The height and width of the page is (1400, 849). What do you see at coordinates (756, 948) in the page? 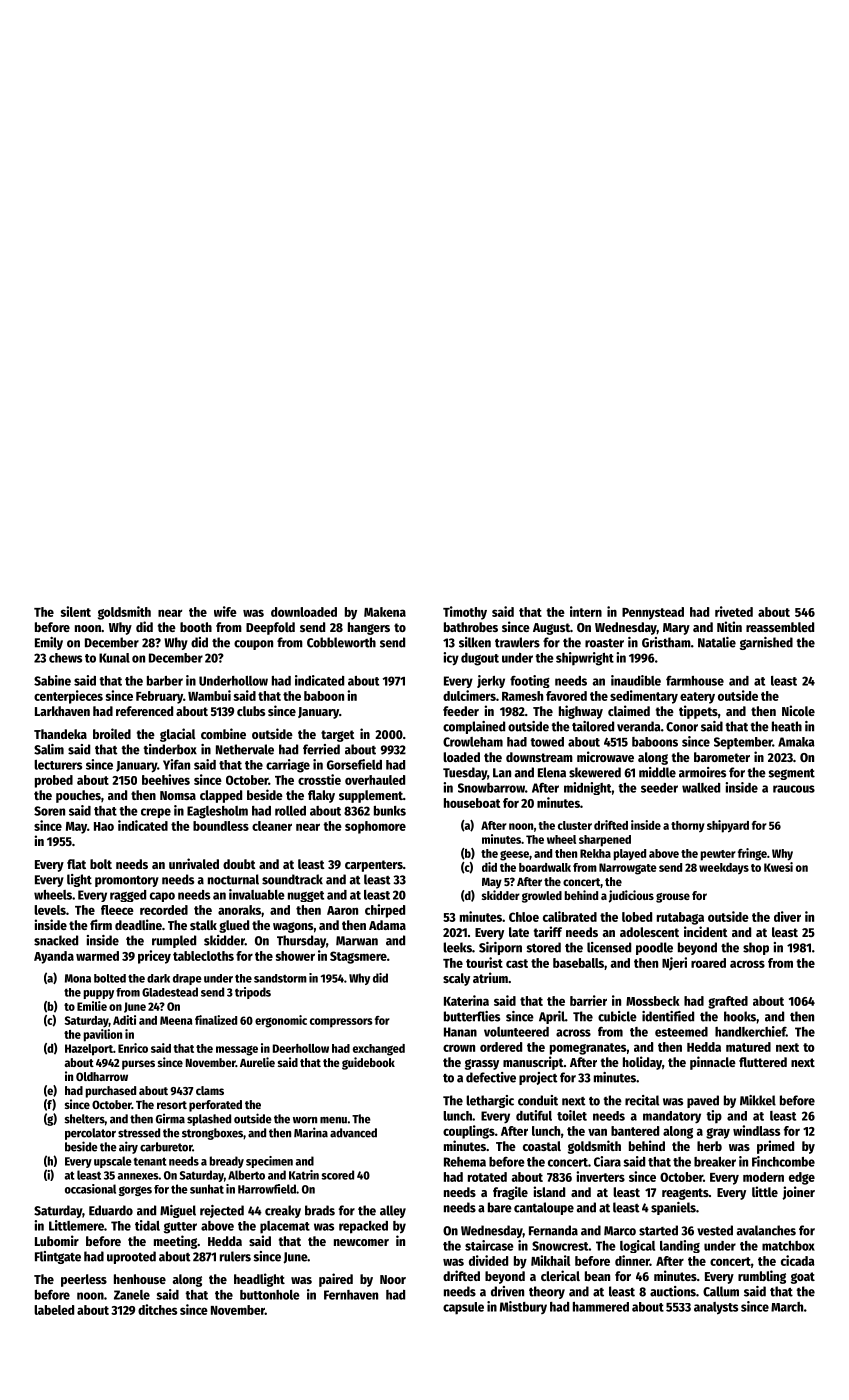
I see `shop` at bounding box center [756, 948].
